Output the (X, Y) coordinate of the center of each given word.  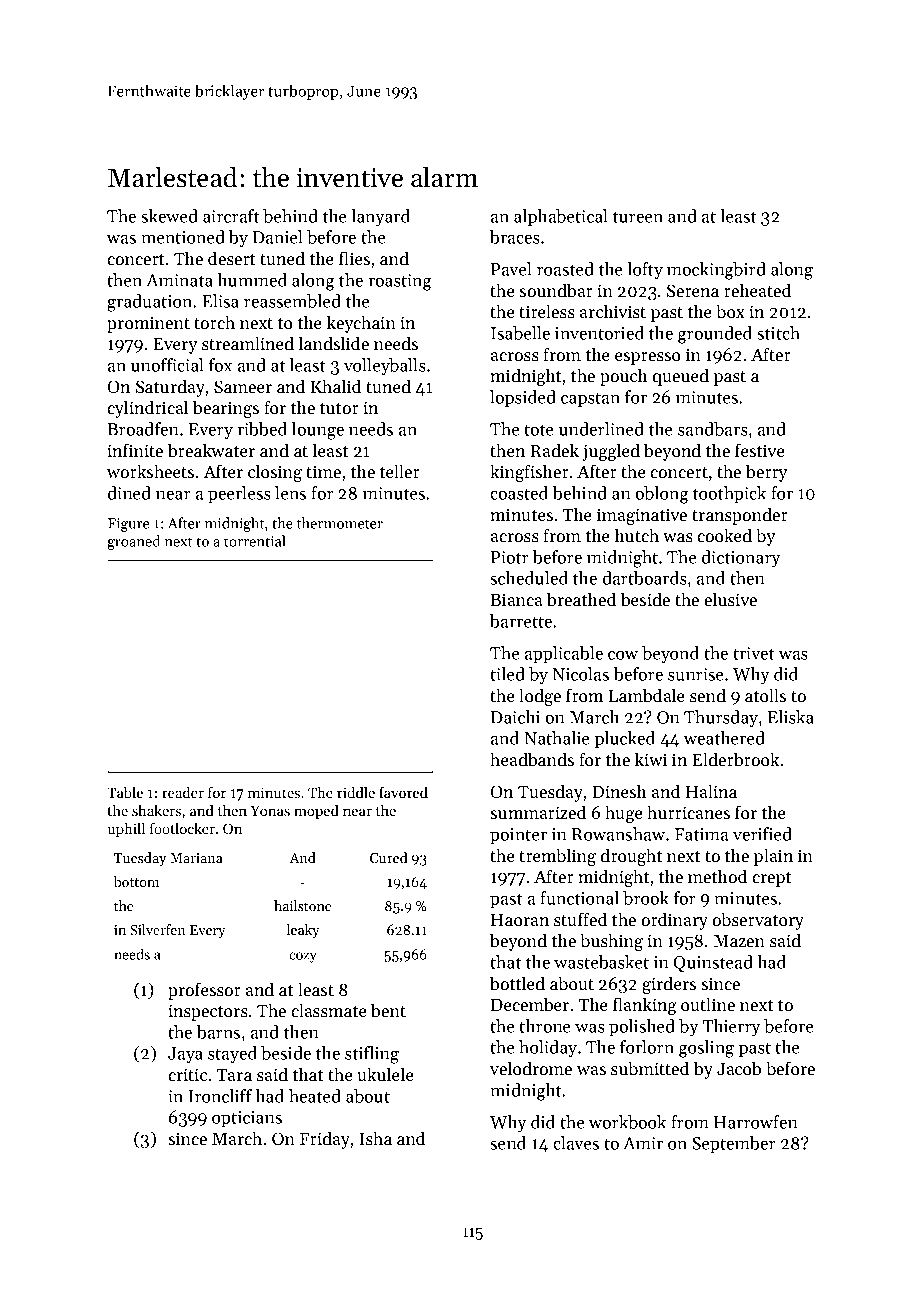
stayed (232, 1055)
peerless (239, 494)
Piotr (510, 557)
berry (766, 473)
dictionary (741, 559)
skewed (169, 216)
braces (515, 237)
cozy (303, 957)
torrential (255, 541)
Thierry (731, 1028)
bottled (517, 983)
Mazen (739, 941)
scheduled (529, 578)
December (530, 1004)
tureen (638, 217)
